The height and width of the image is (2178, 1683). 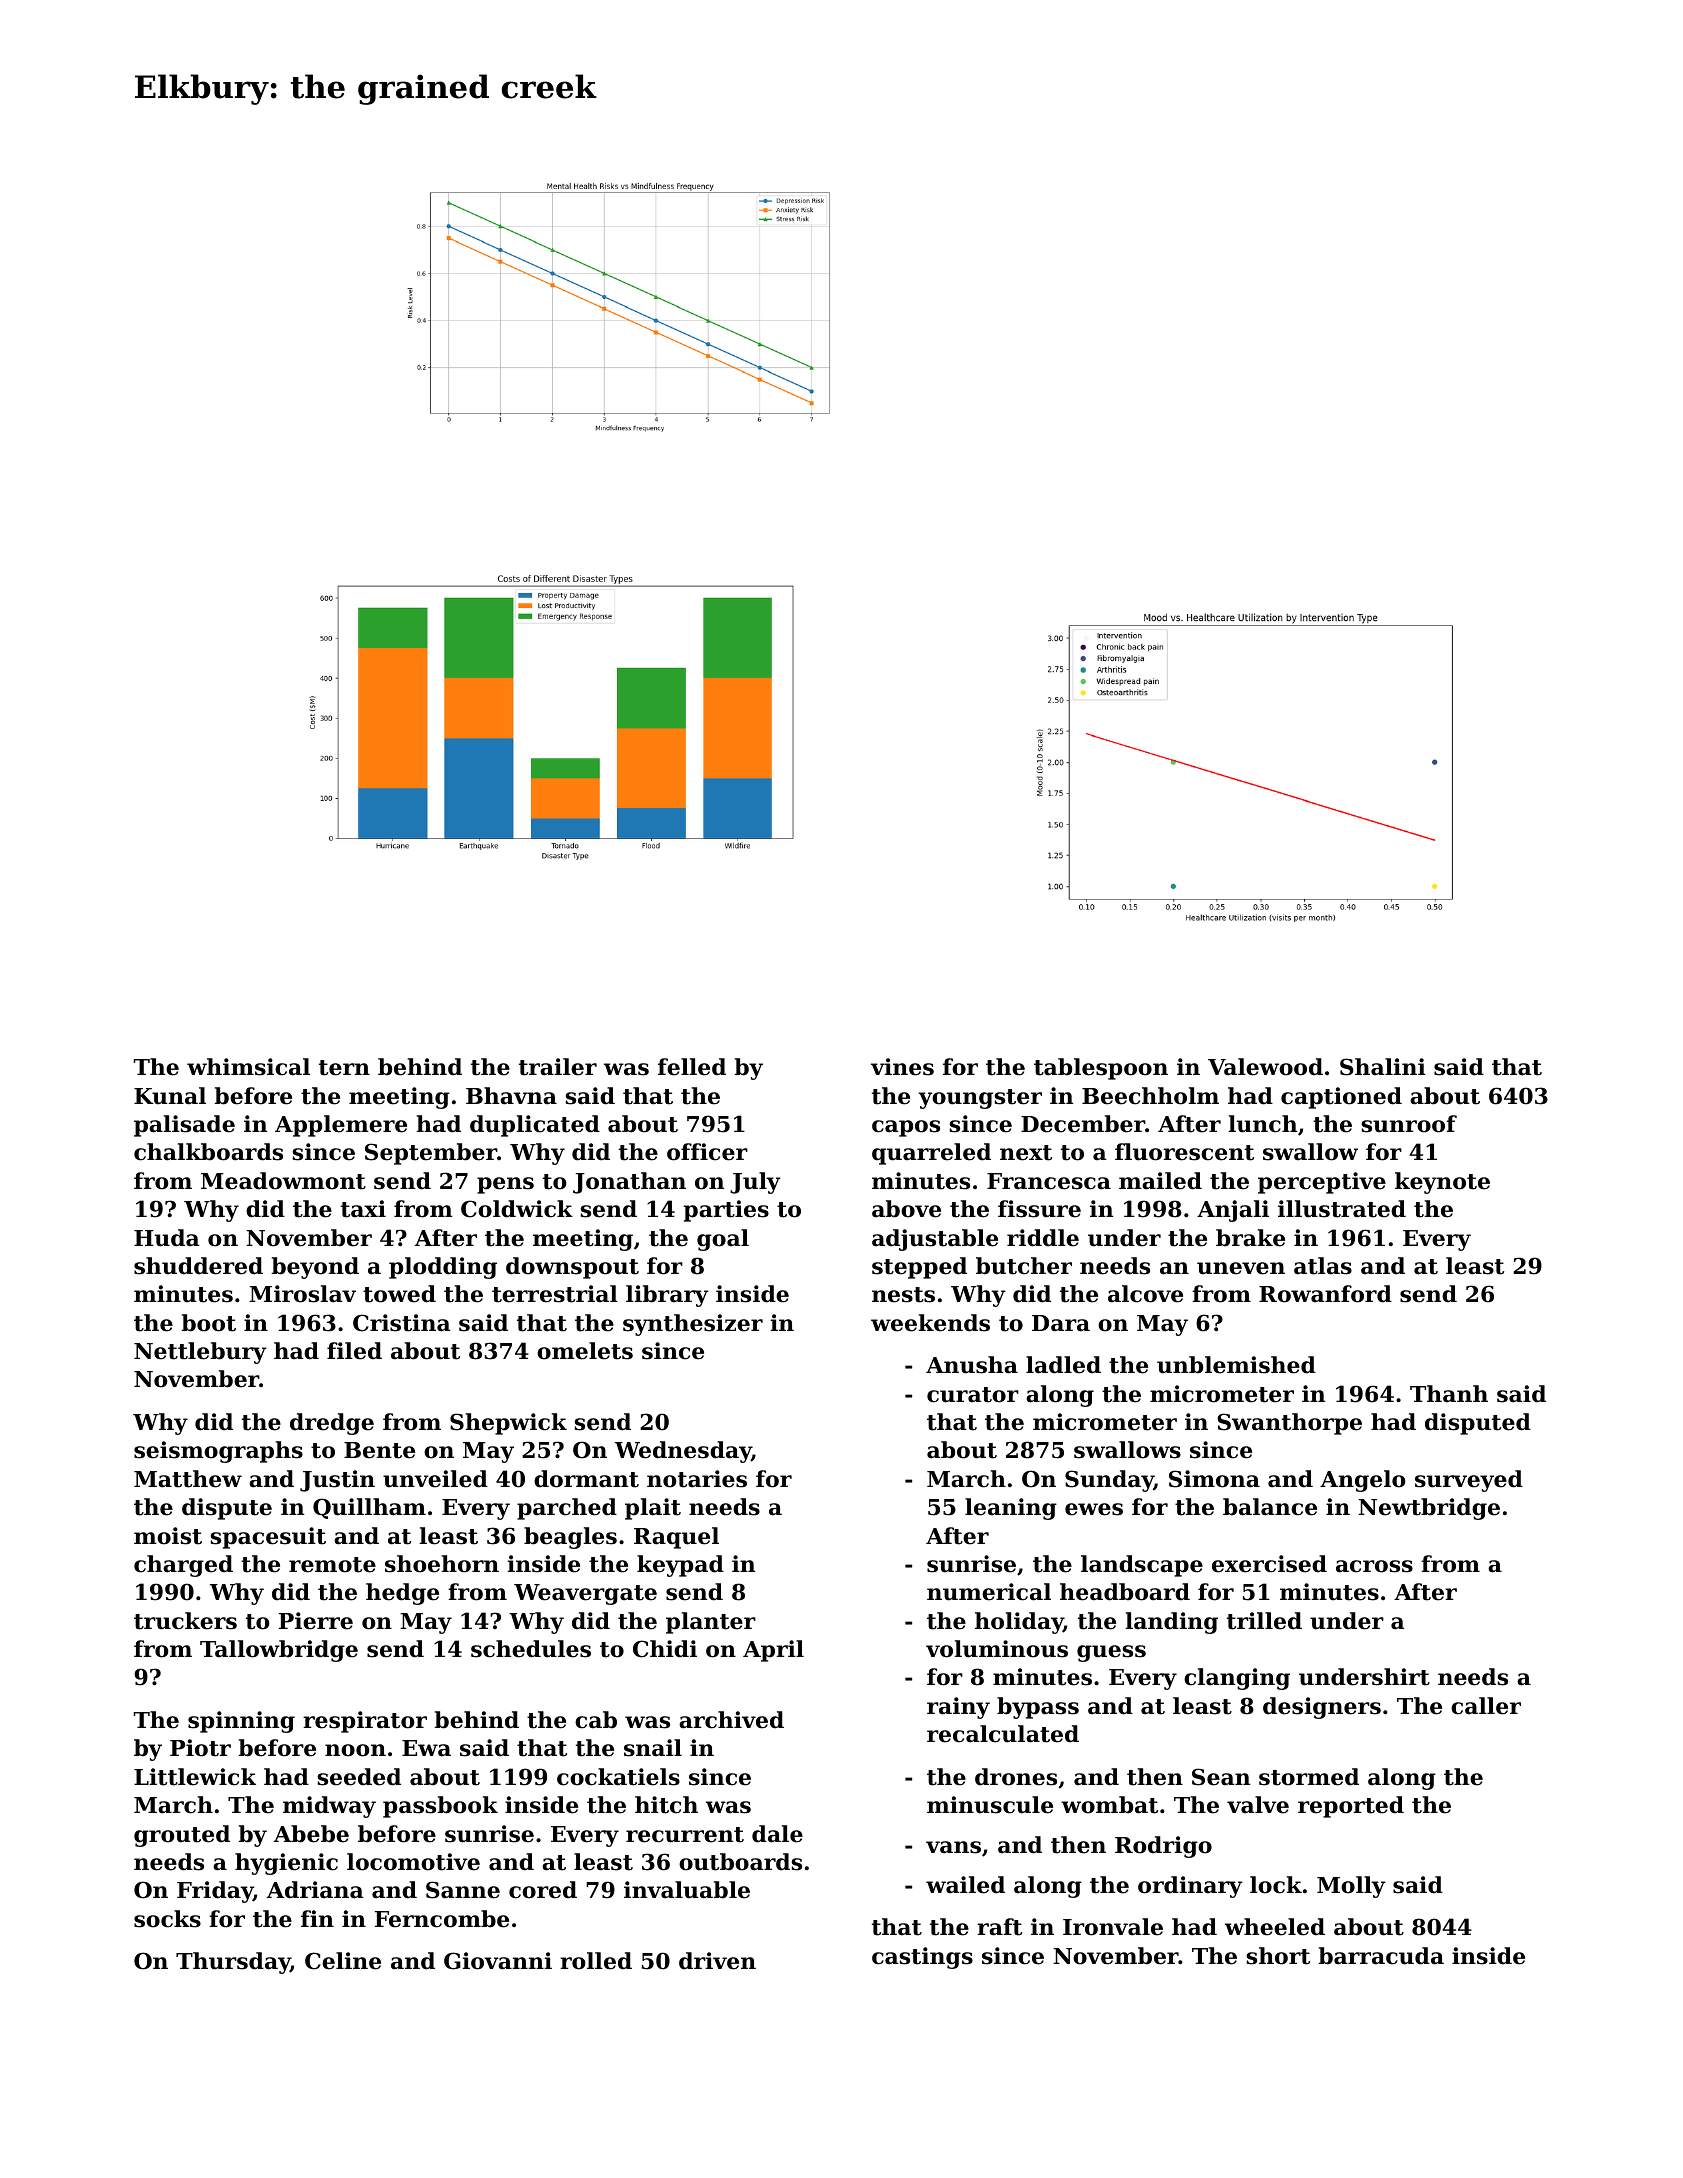 What do you see at coordinates (185, 1621) in the image?
I see `truckers` at bounding box center [185, 1621].
